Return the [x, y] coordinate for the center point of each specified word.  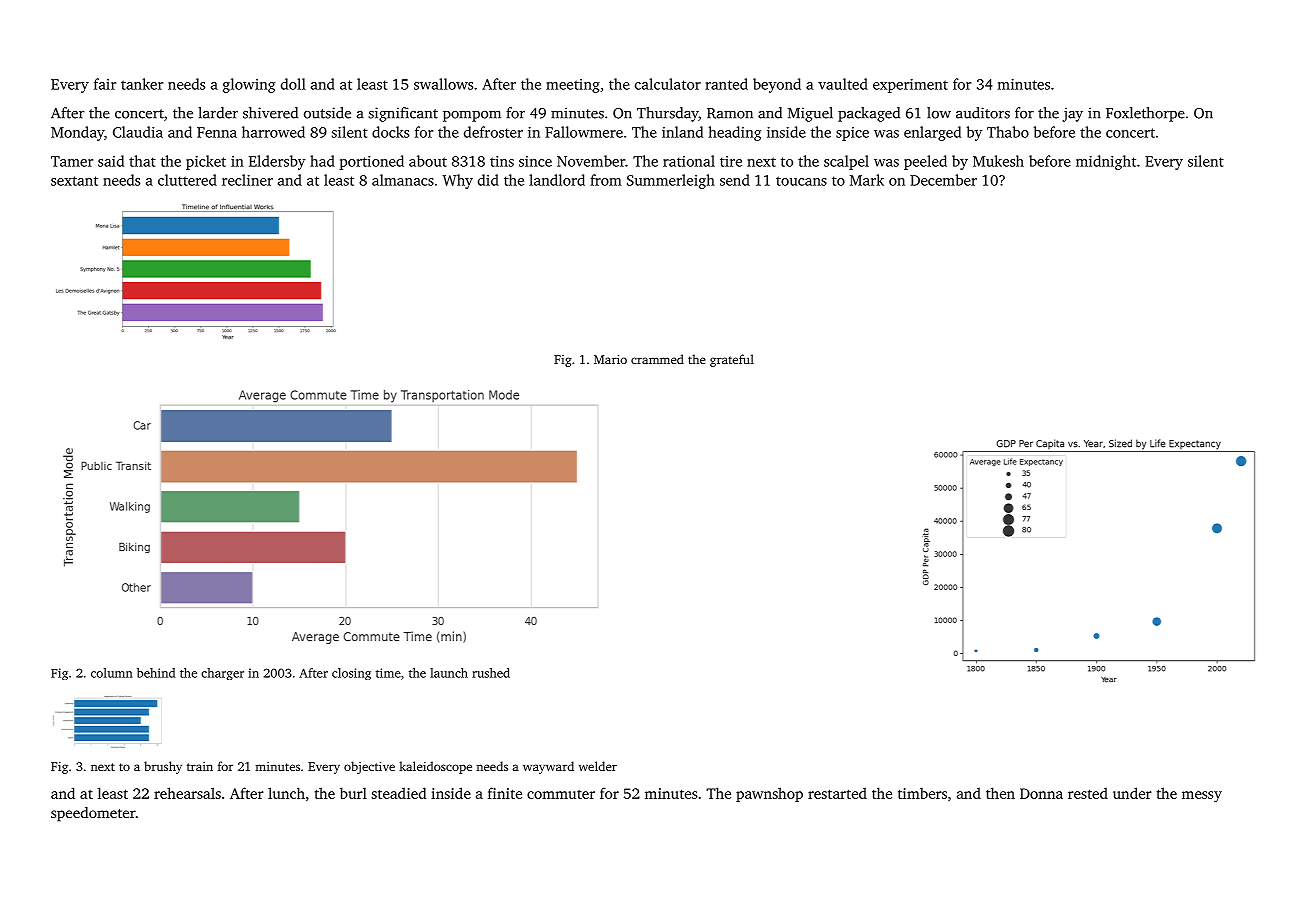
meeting [573, 86]
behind [156, 673]
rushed [491, 673]
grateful [732, 360]
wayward [548, 767]
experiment [910, 86]
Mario [610, 359]
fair [105, 84]
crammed [657, 359]
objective [369, 767]
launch [449, 673]
